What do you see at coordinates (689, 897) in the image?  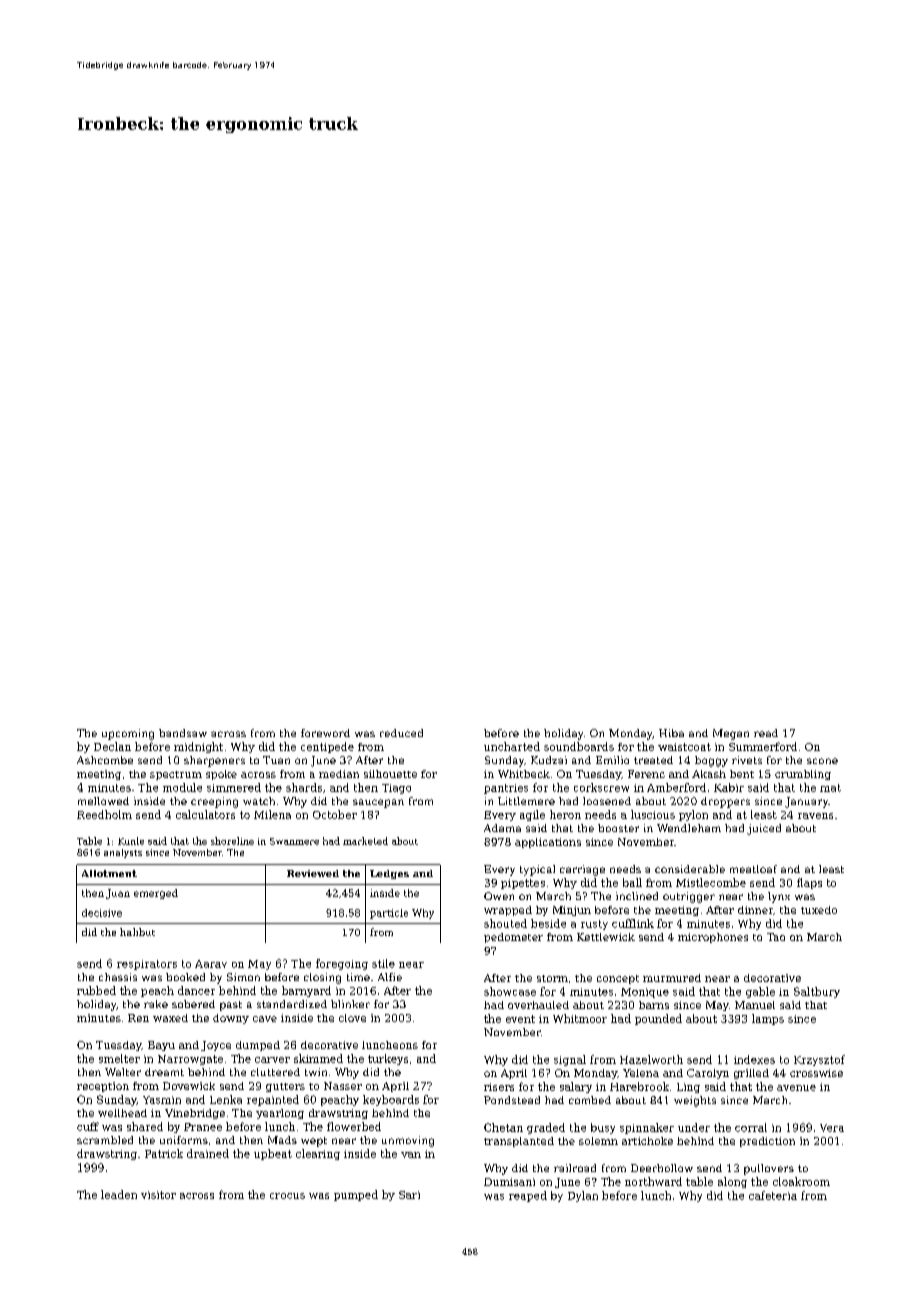 I see `outrigger` at bounding box center [689, 897].
